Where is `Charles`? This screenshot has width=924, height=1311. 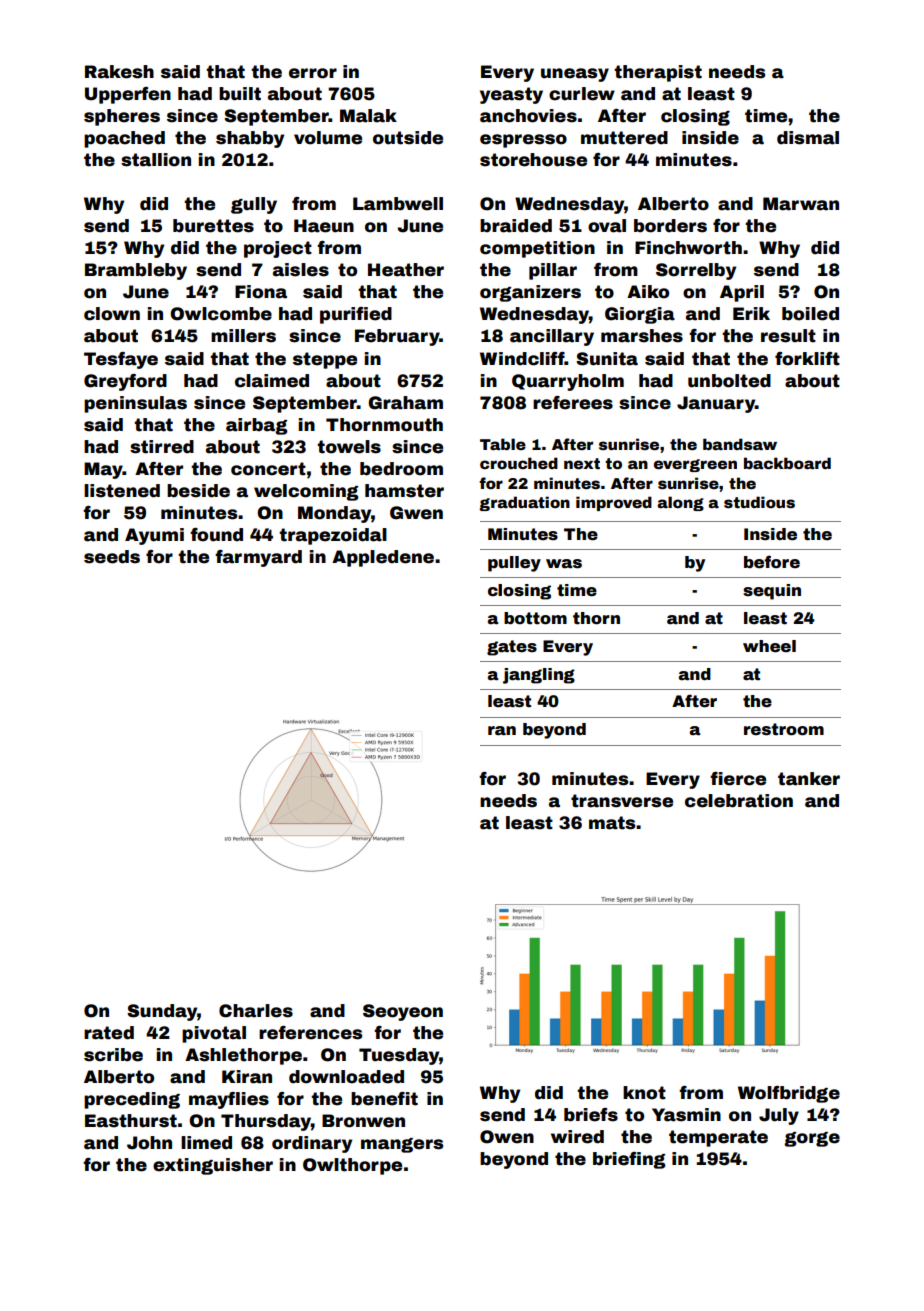
Charles is located at coordinates (256, 1011).
